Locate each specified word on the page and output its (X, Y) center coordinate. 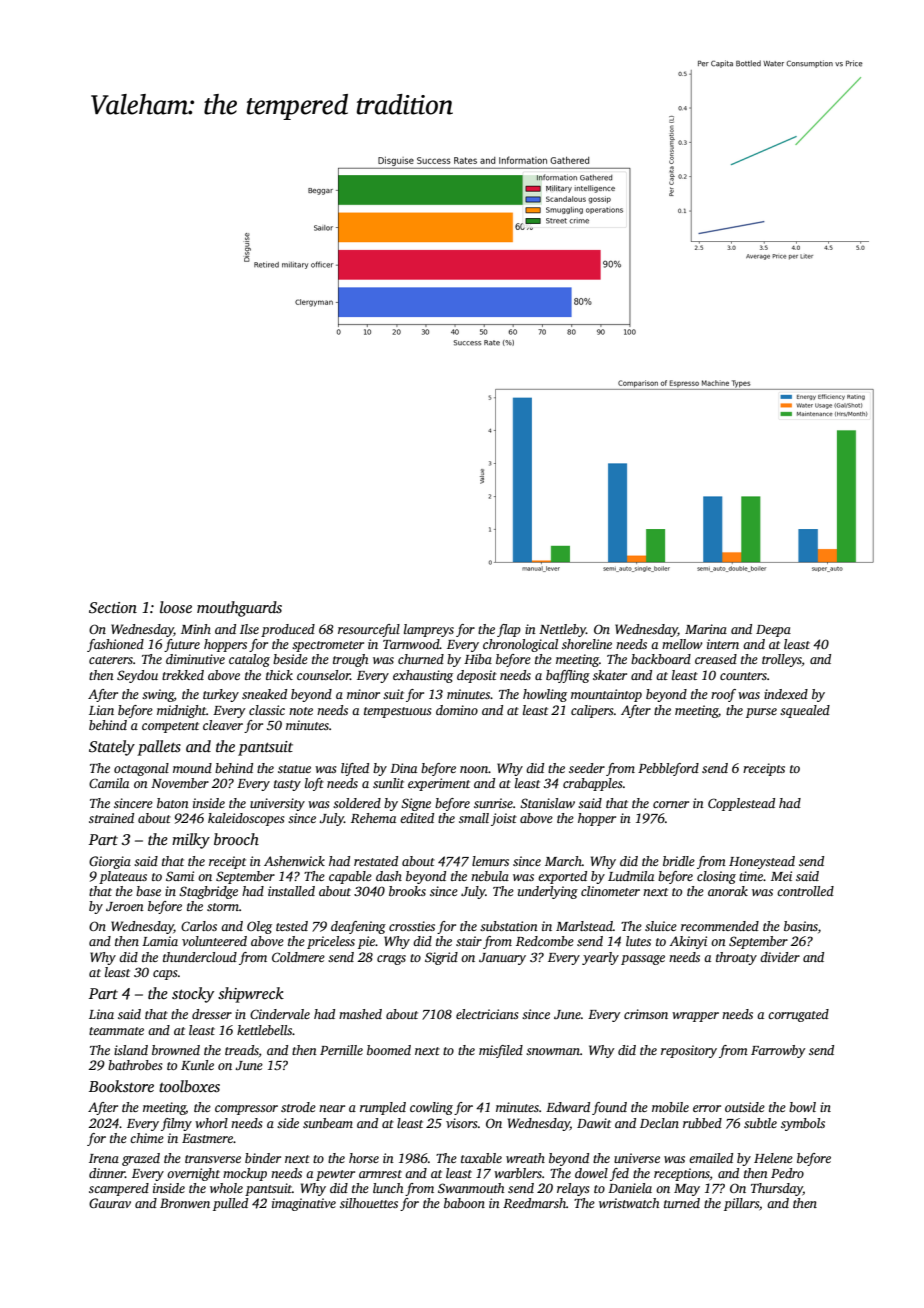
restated (376, 861)
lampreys (429, 630)
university (277, 804)
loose (176, 607)
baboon (464, 1203)
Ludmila (631, 876)
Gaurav (110, 1203)
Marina (706, 629)
